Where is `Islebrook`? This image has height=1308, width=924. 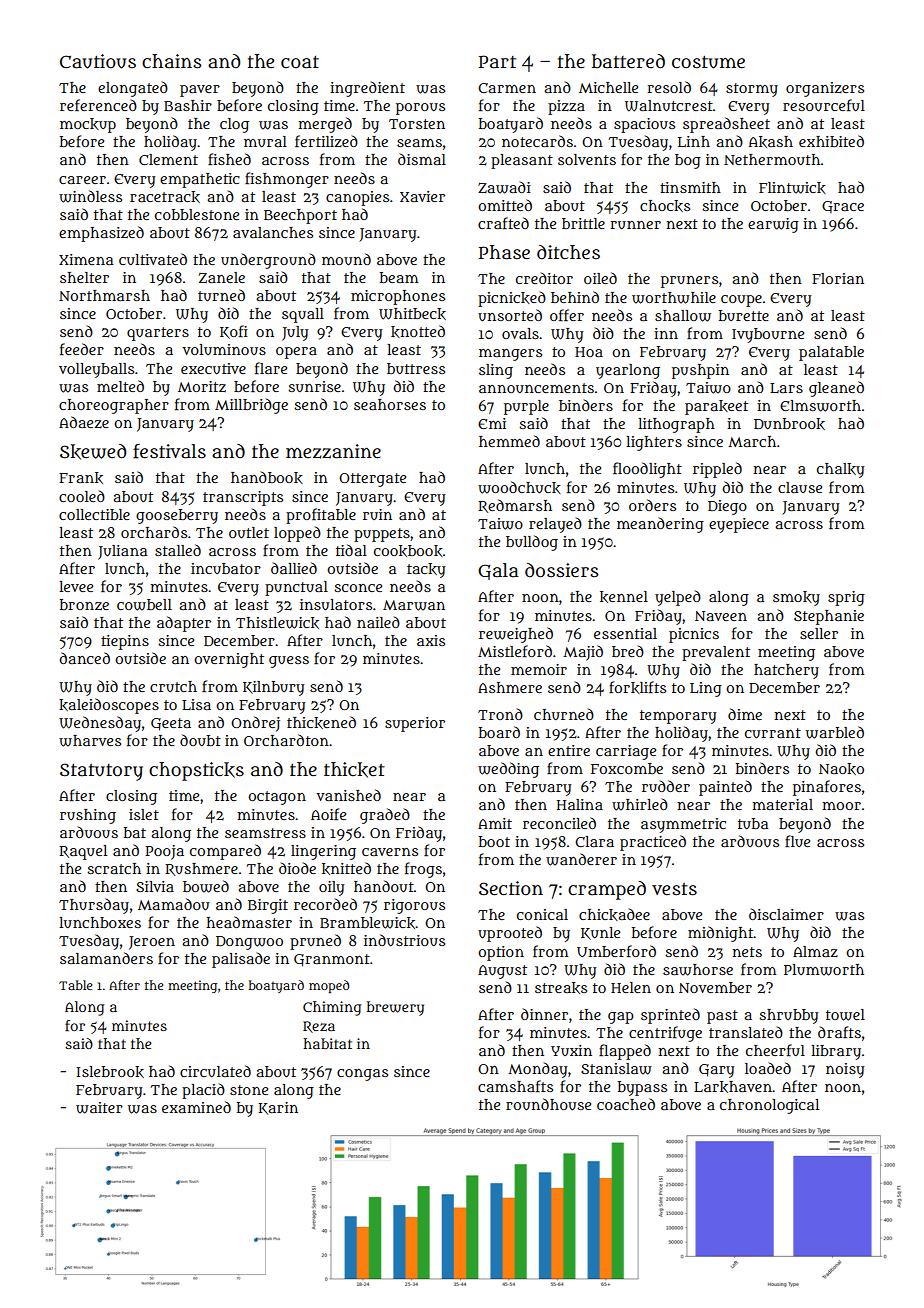 Islebrook is located at coordinates (110, 1072).
